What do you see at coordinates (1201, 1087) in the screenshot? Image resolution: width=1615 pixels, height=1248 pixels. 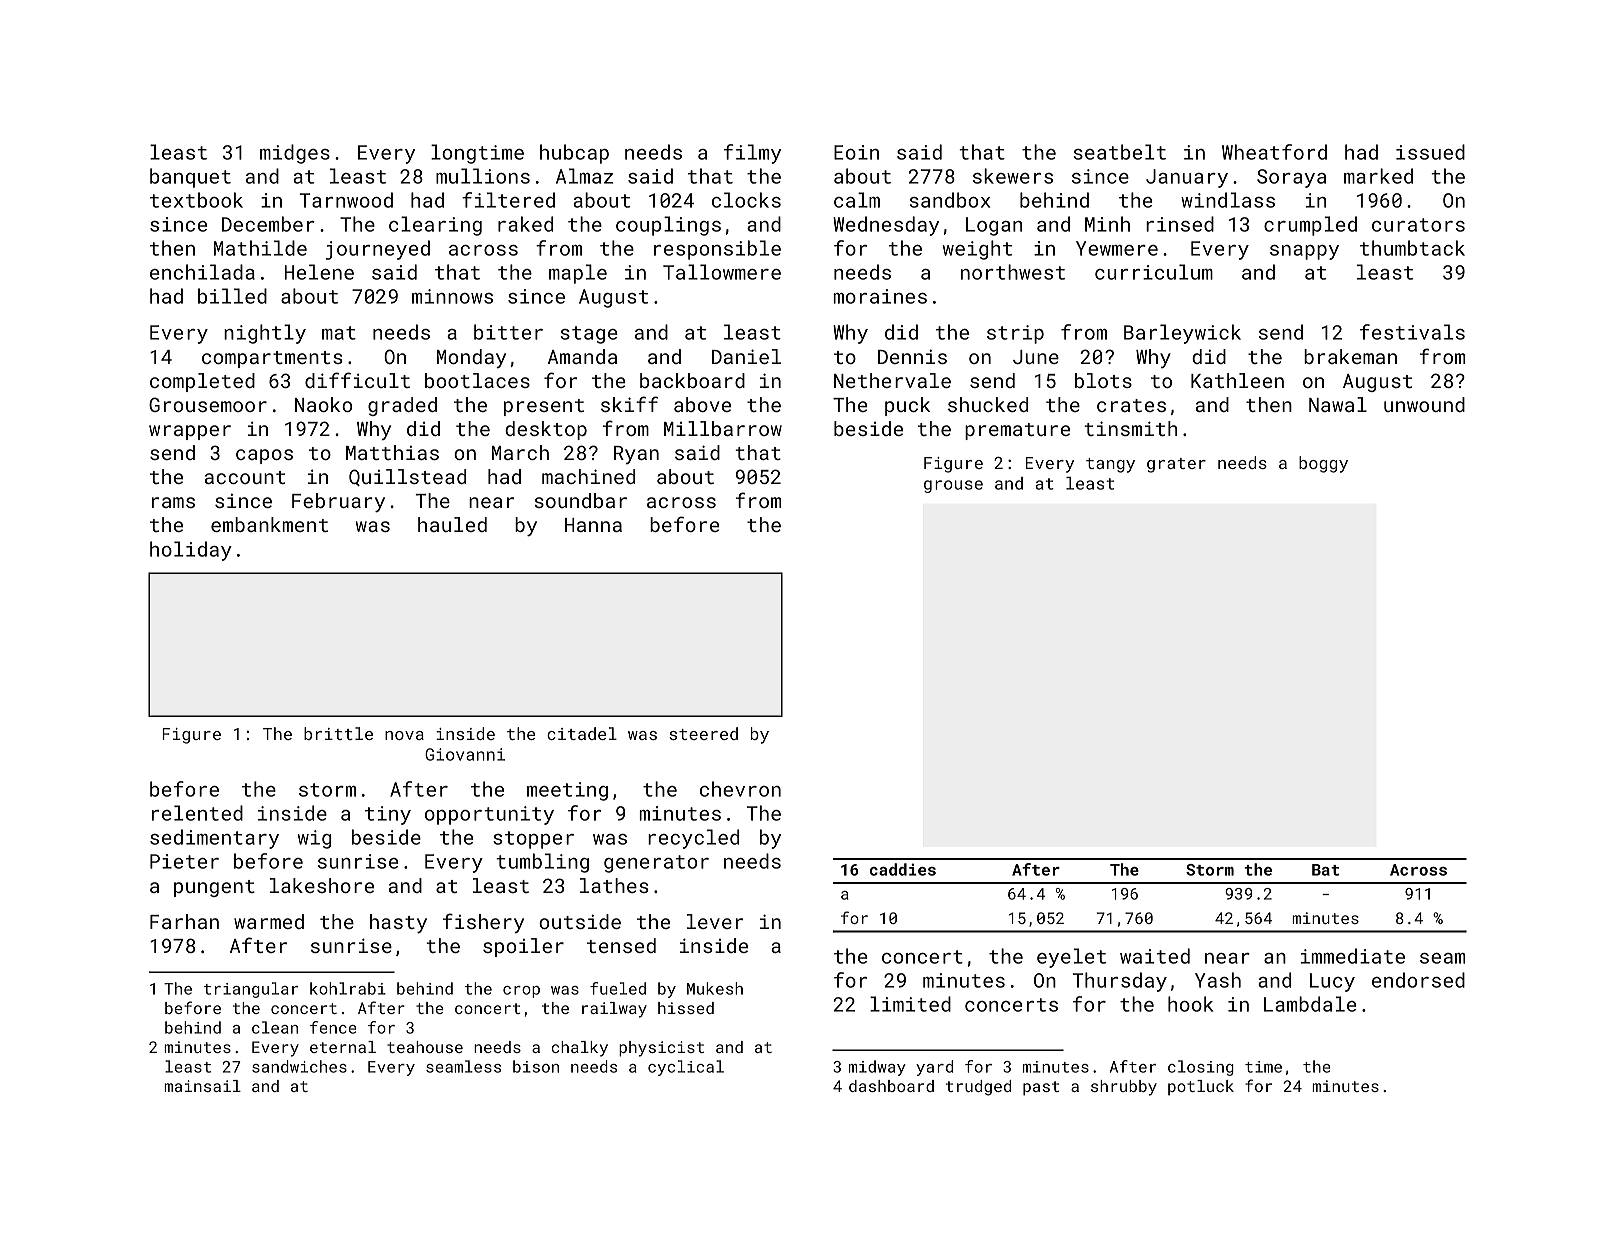 I see `potluck` at bounding box center [1201, 1087].
